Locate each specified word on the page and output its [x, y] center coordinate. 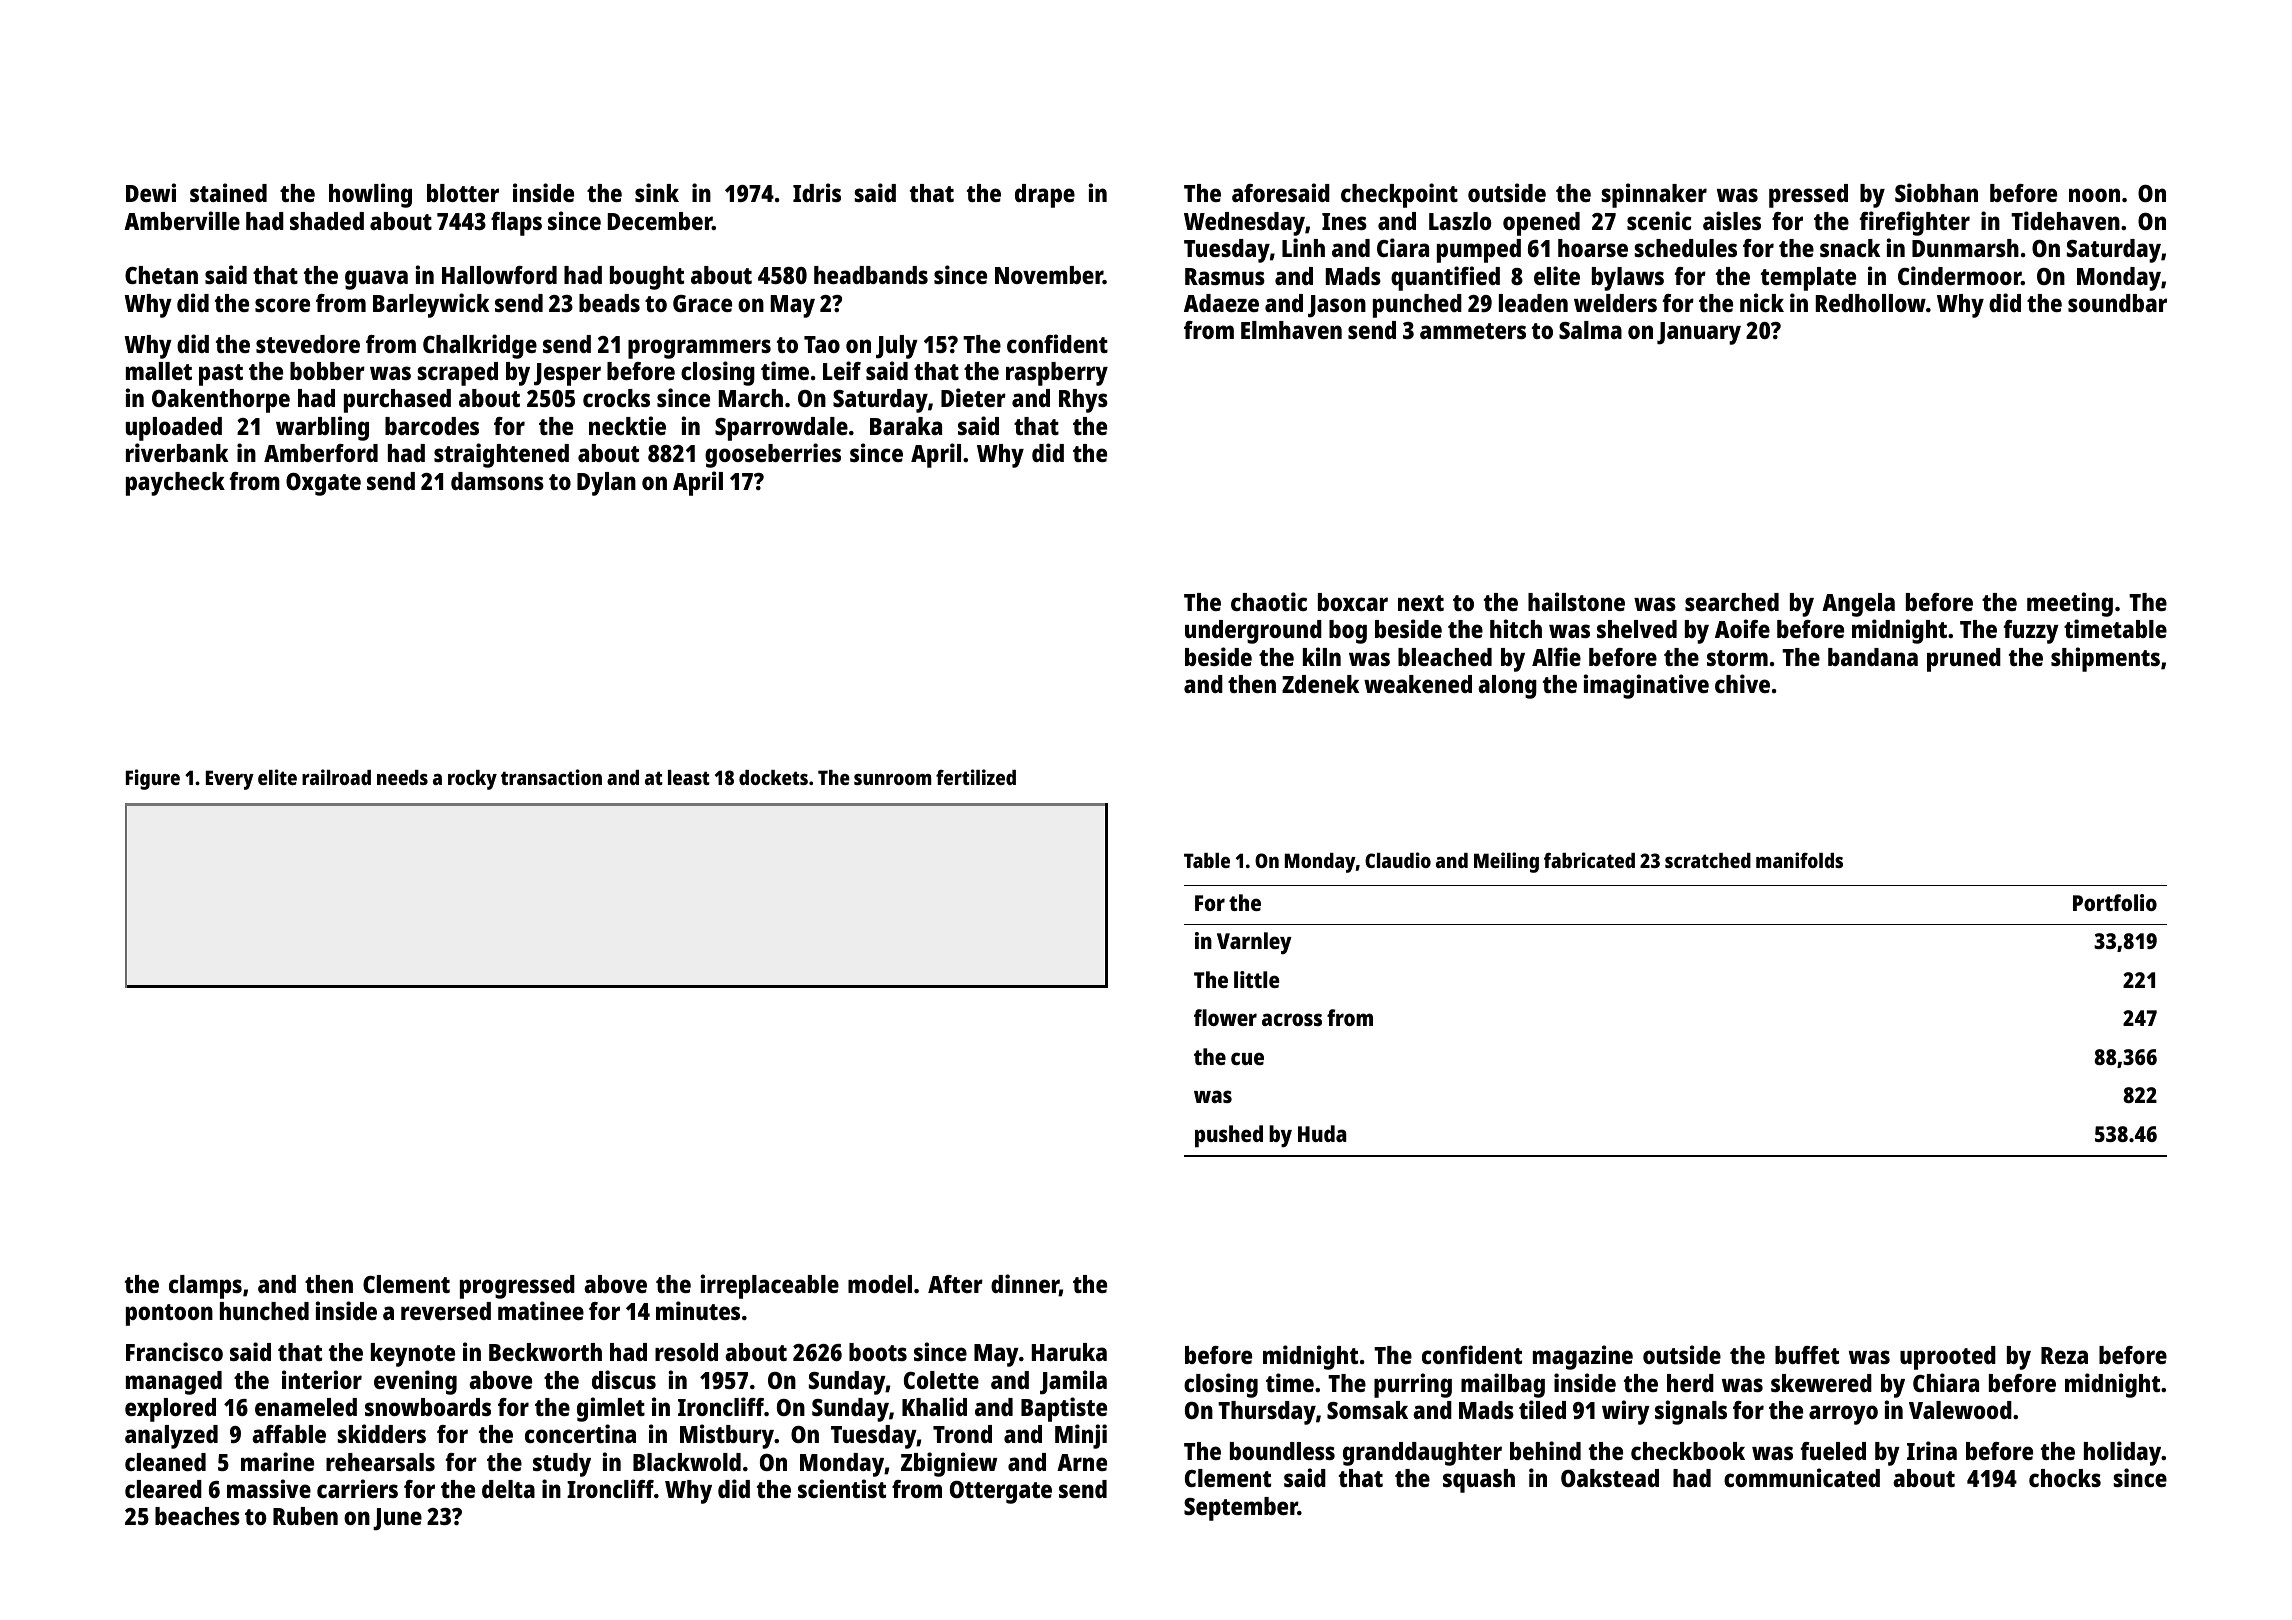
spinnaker [1654, 195]
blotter [463, 193]
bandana [1873, 657]
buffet [1807, 1355]
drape [1045, 196]
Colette [941, 1380]
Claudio [1398, 860]
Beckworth [545, 1352]
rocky [472, 780]
